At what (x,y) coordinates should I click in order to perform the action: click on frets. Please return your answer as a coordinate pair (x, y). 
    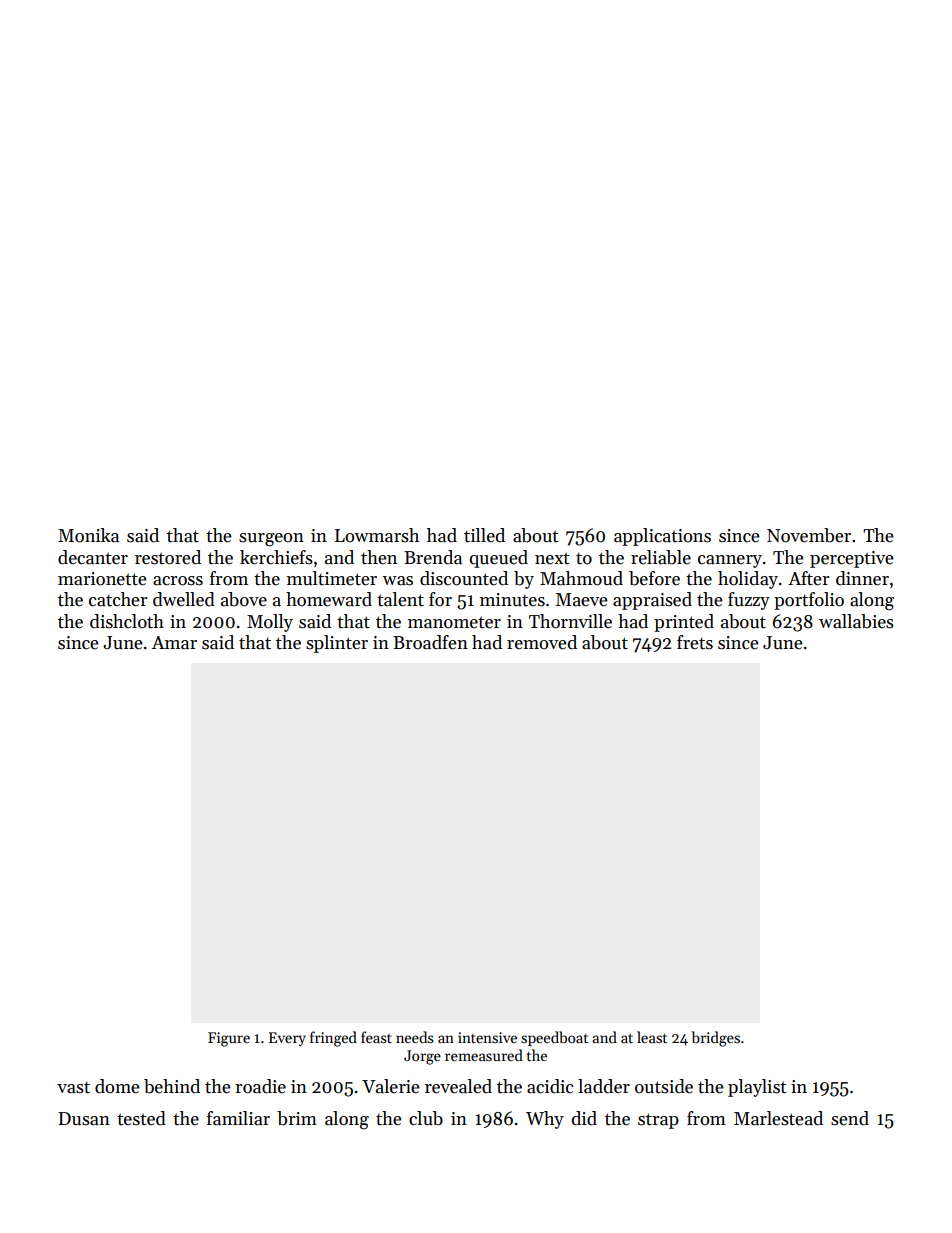
    Looking at the image, I should click on (695, 642).
